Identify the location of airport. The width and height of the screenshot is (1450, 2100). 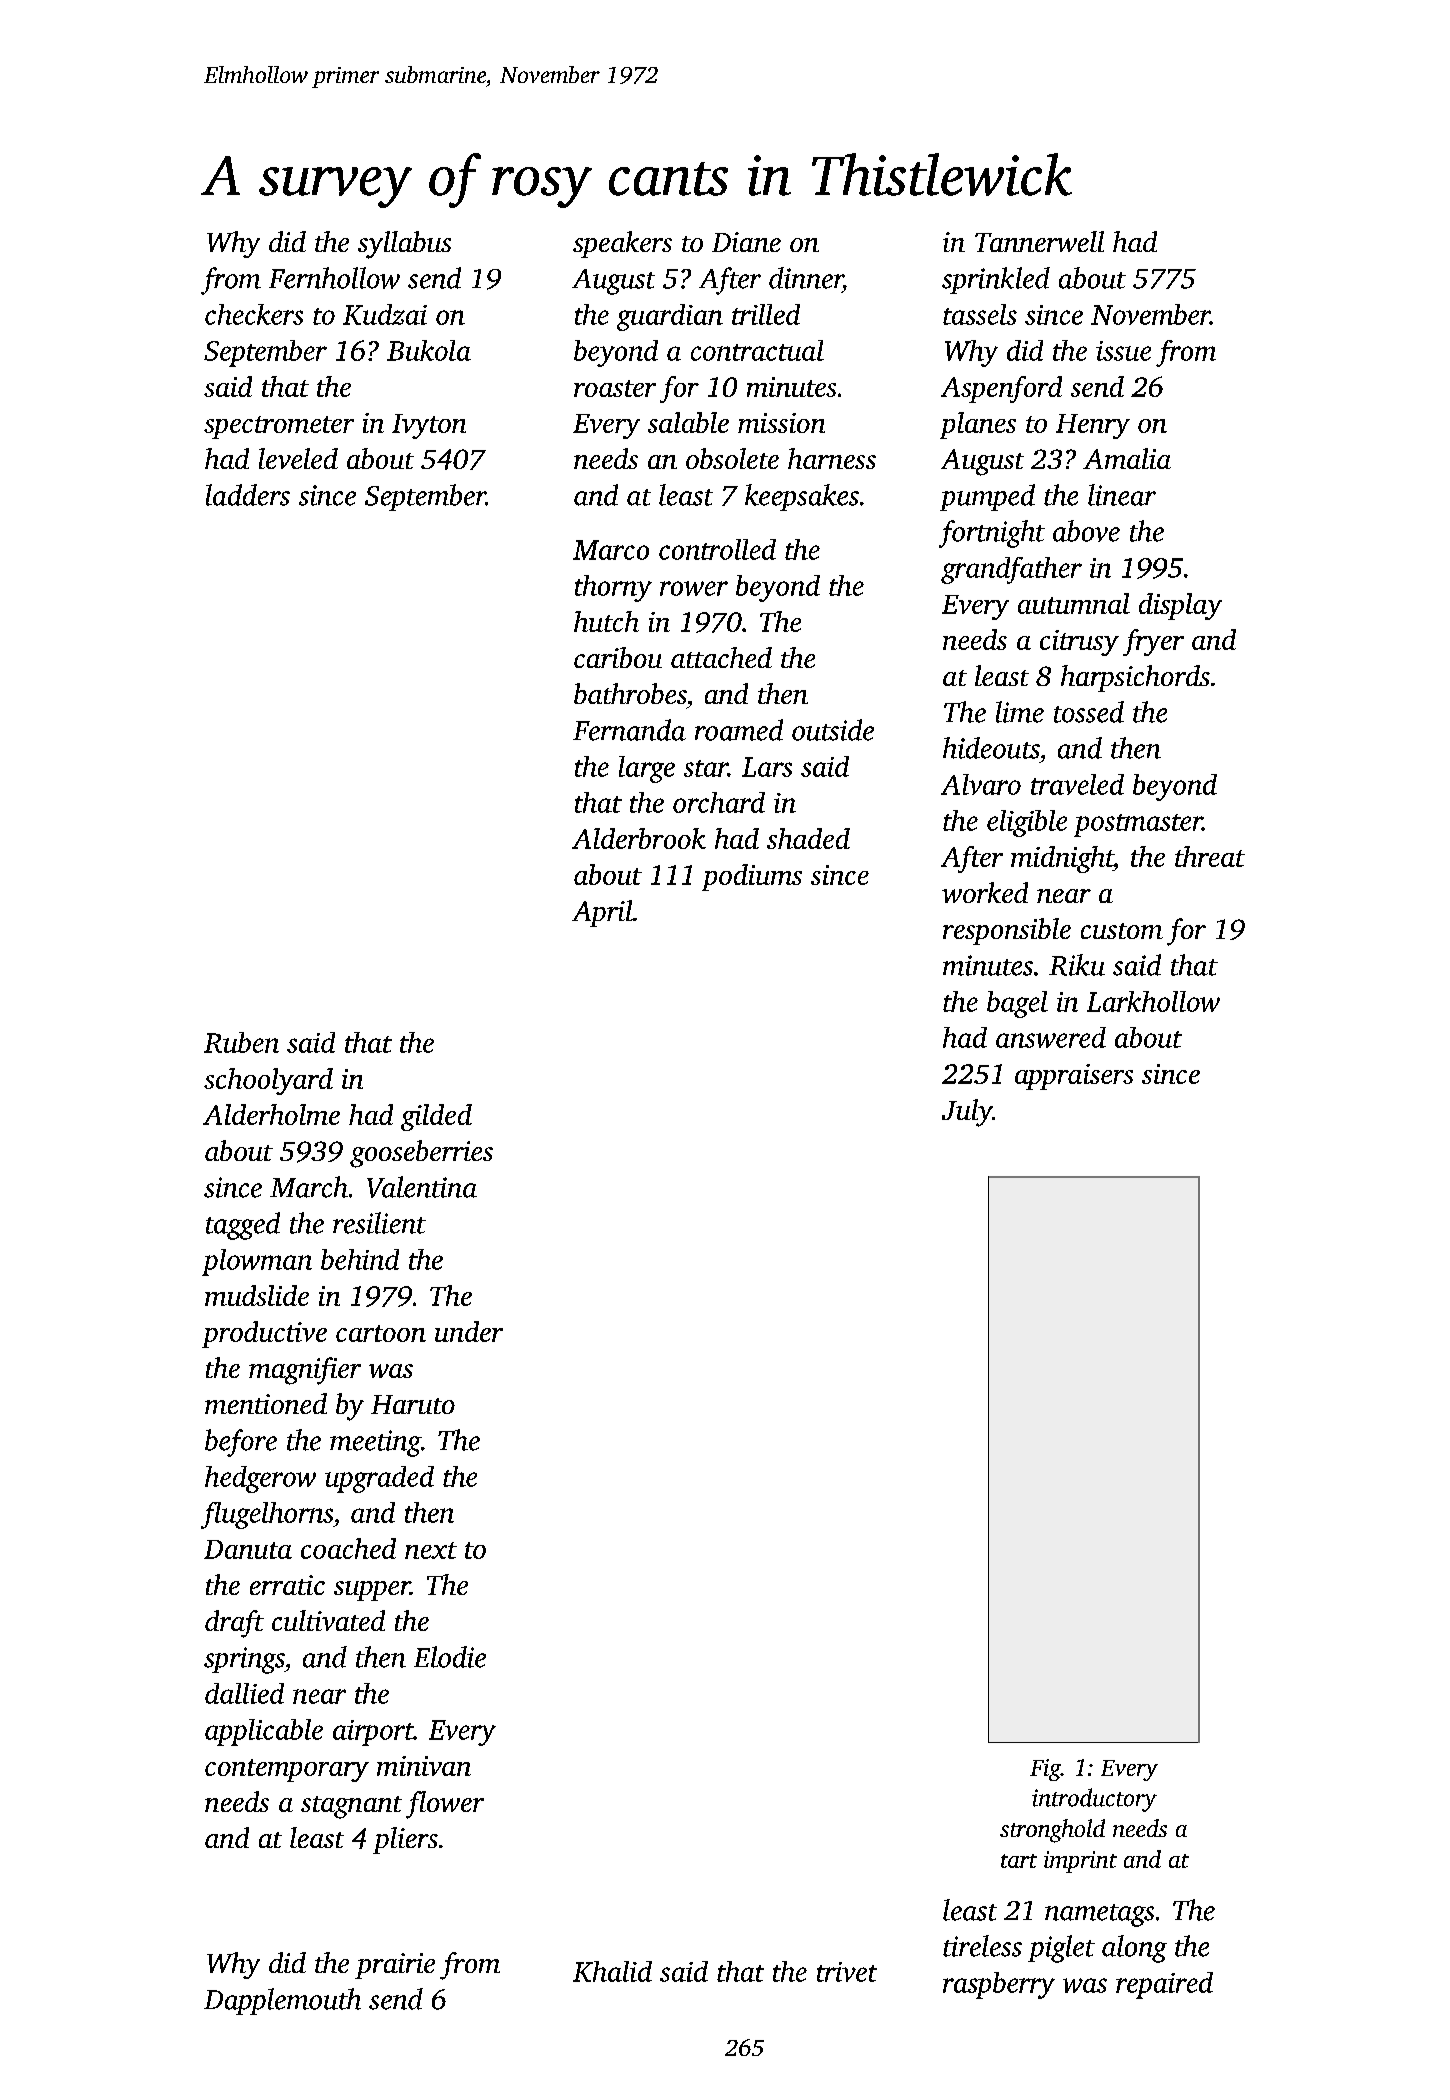
(373, 1733).
